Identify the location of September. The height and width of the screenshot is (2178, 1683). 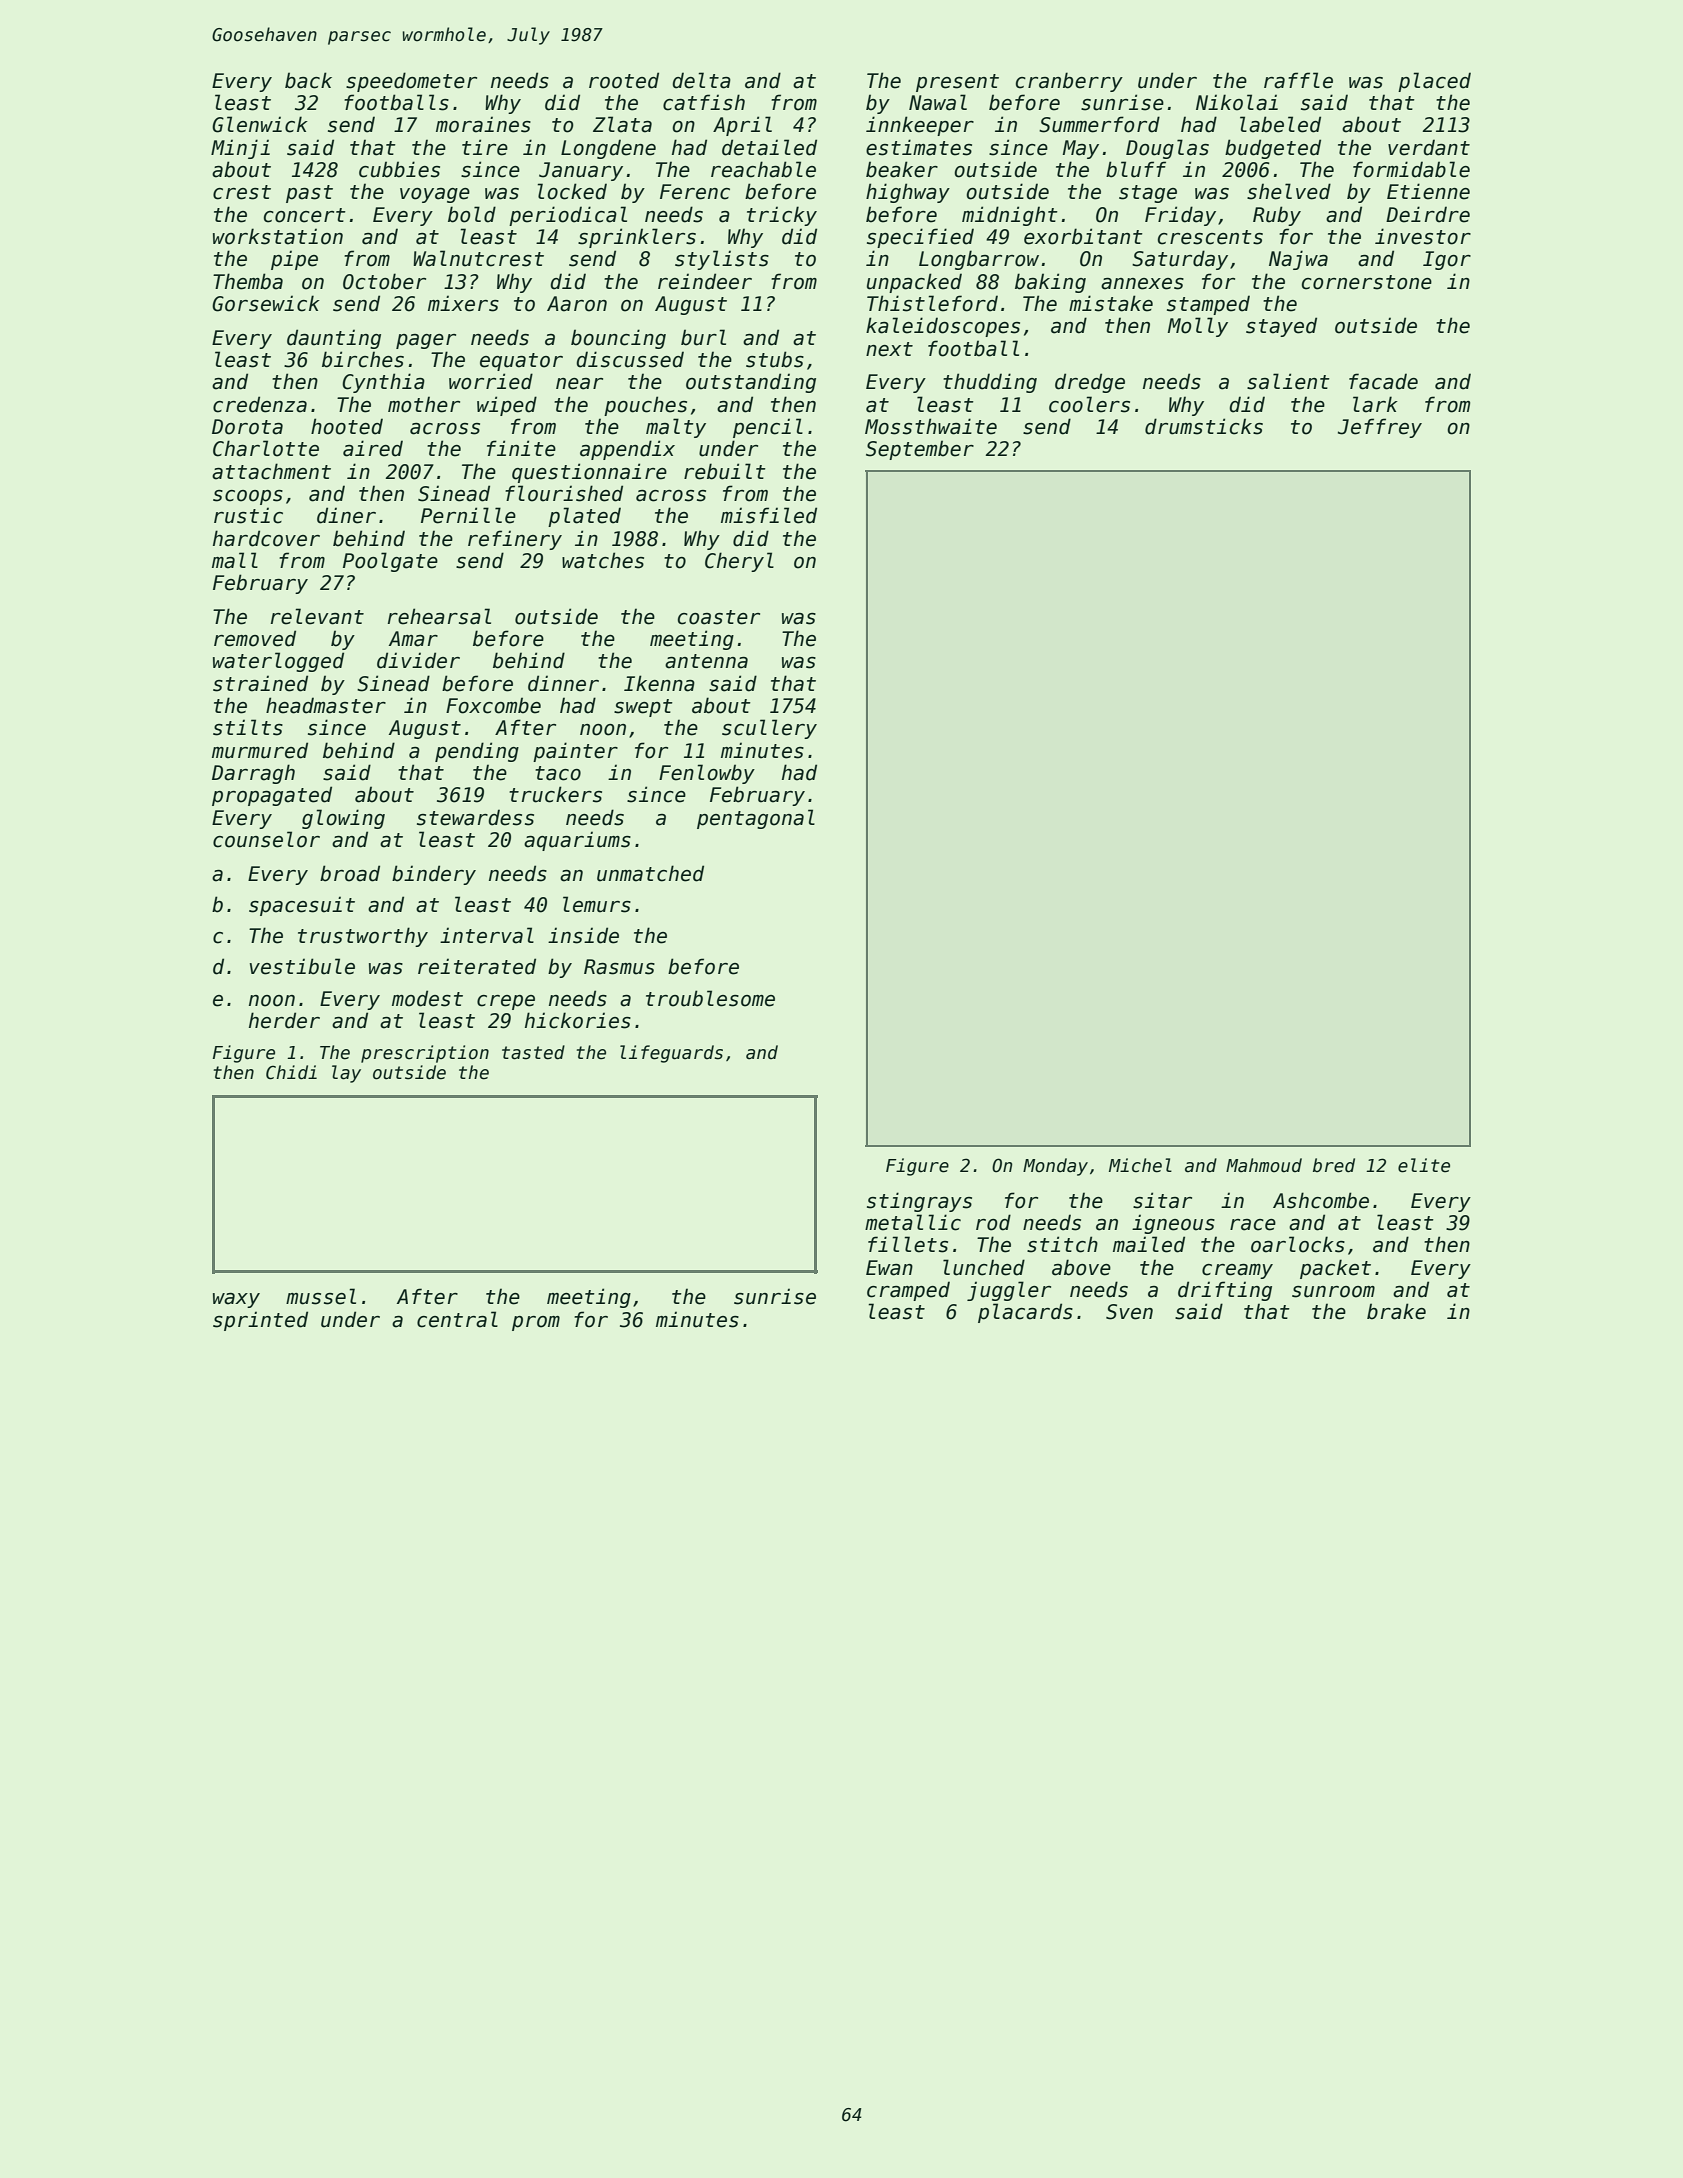
(920, 450).
